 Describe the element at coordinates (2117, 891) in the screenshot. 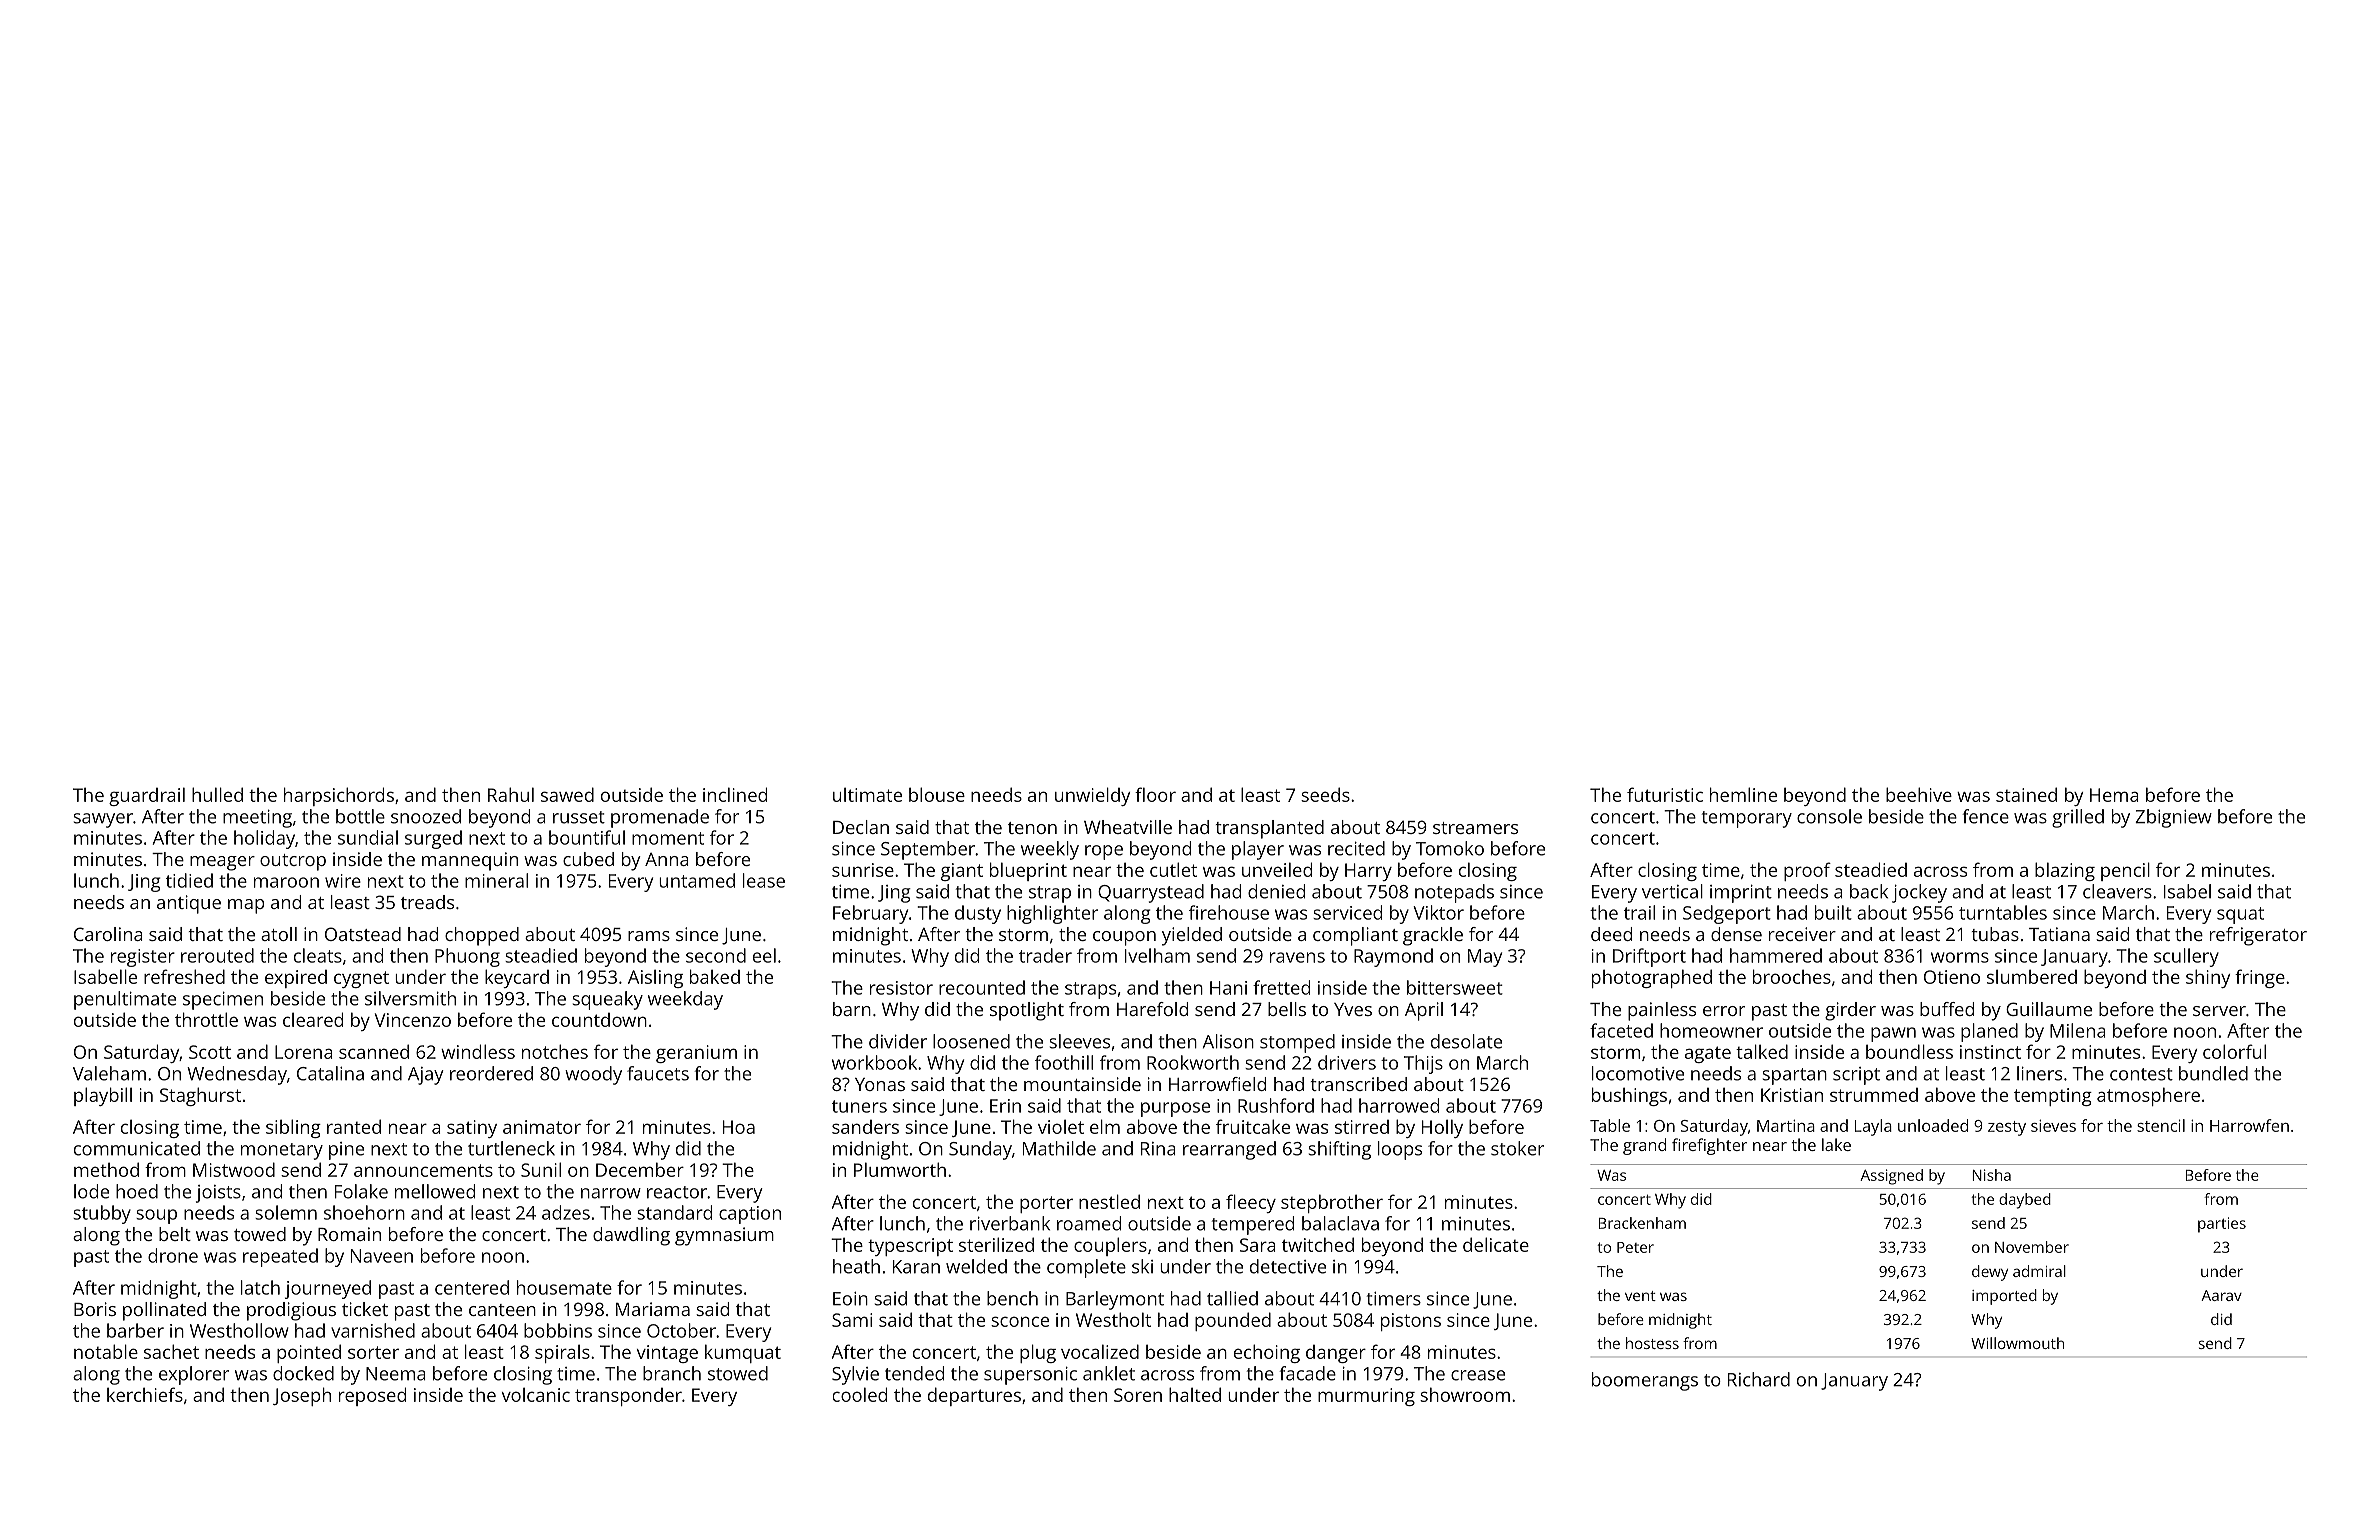

I see `cleavers` at that location.
